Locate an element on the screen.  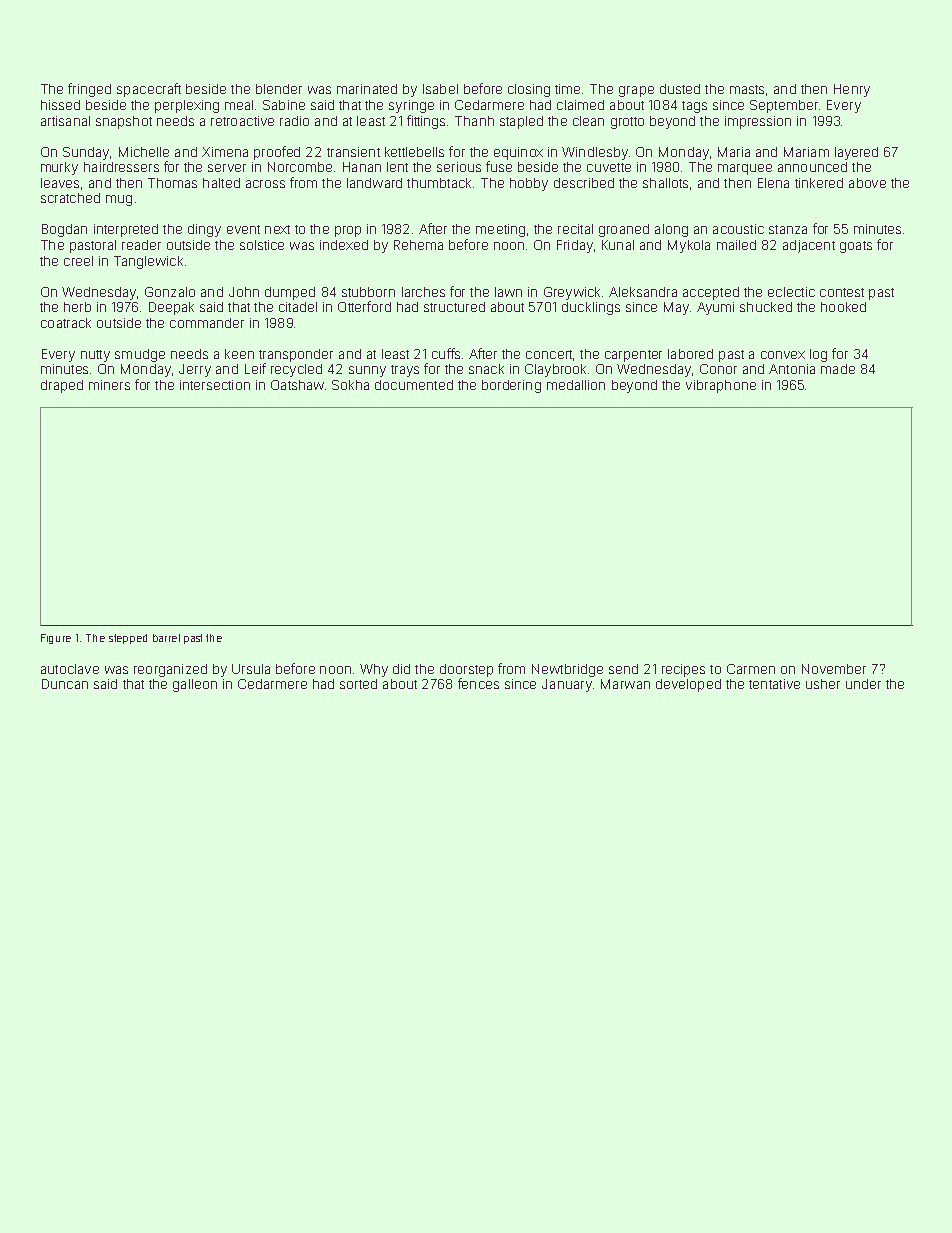
usher is located at coordinates (823, 684).
